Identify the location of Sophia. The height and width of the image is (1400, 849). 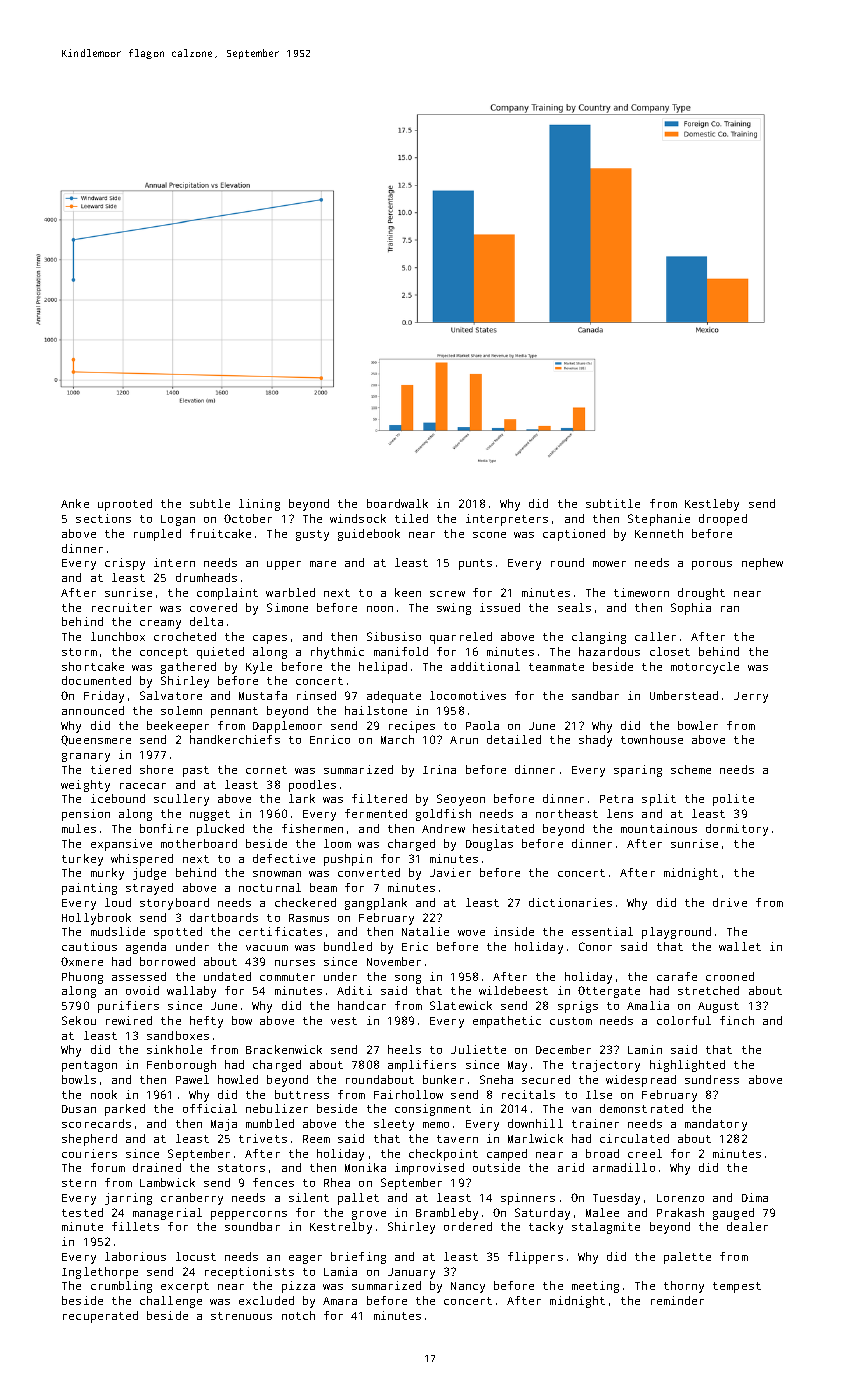
(691, 609).
